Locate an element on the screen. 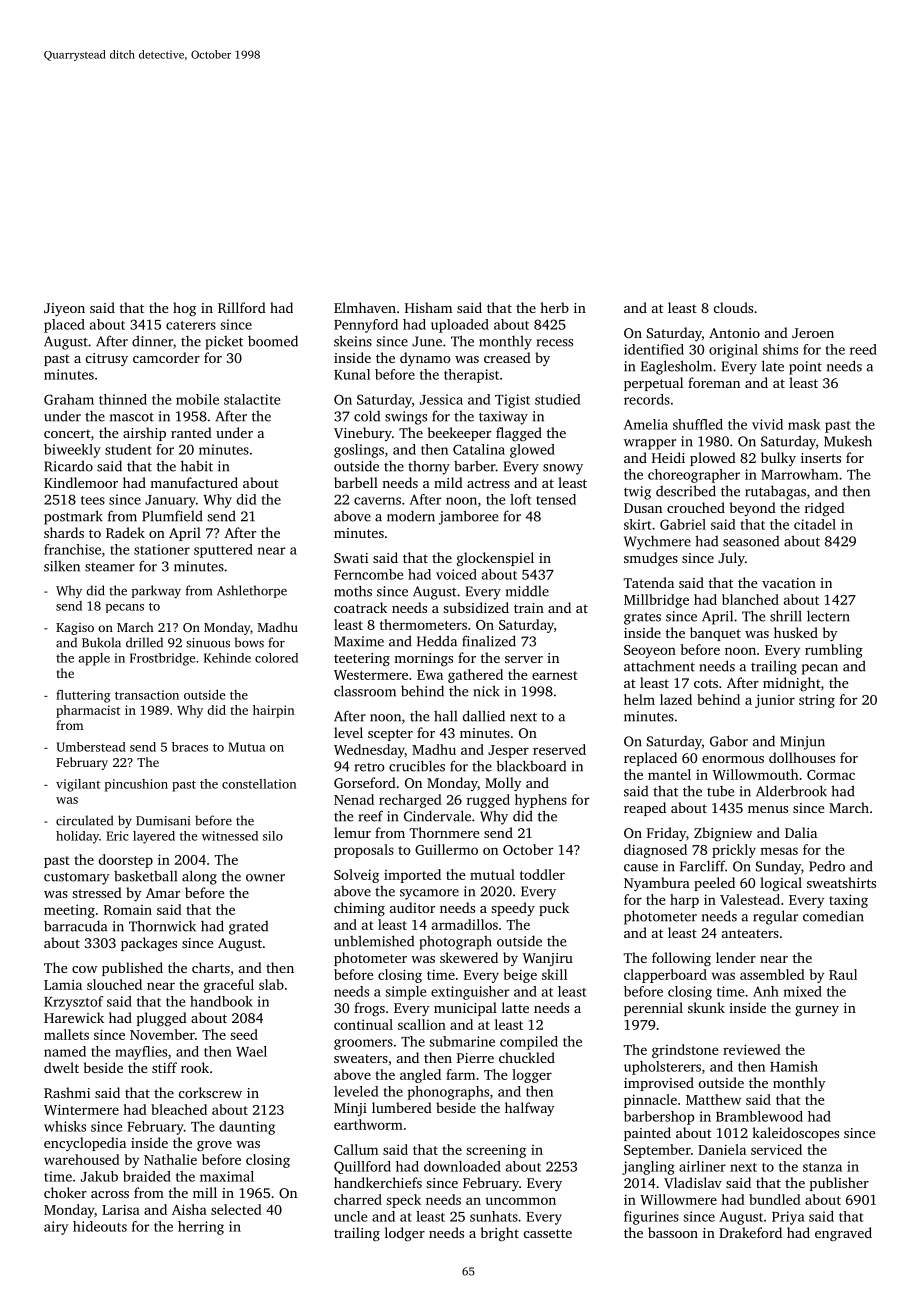 Image resolution: width=924 pixels, height=1308 pixels. rugged is located at coordinates (488, 801).
